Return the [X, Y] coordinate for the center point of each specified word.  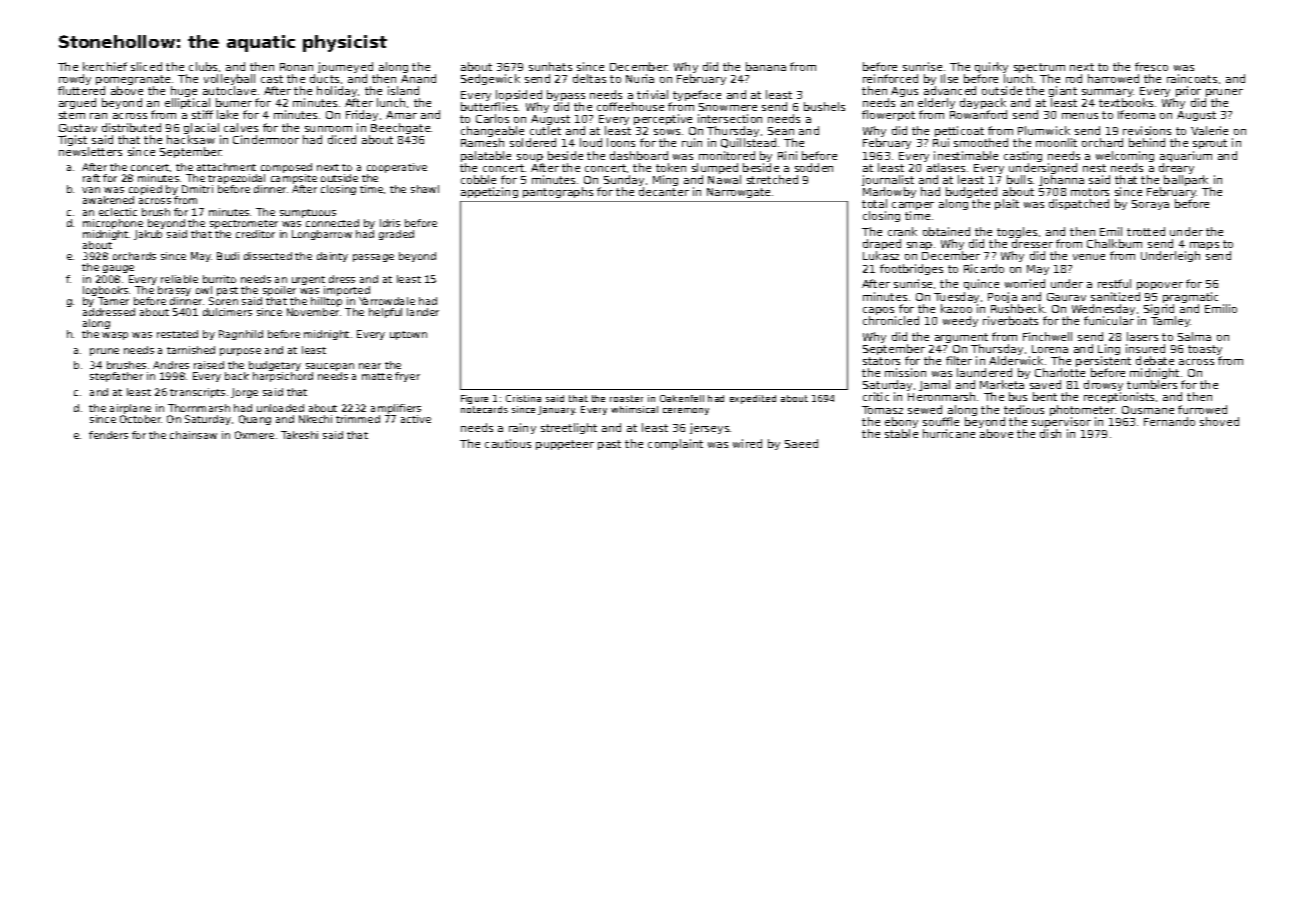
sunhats [550, 66]
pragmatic [1190, 297]
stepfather [116, 377]
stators [881, 361]
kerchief [105, 66]
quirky [991, 67]
